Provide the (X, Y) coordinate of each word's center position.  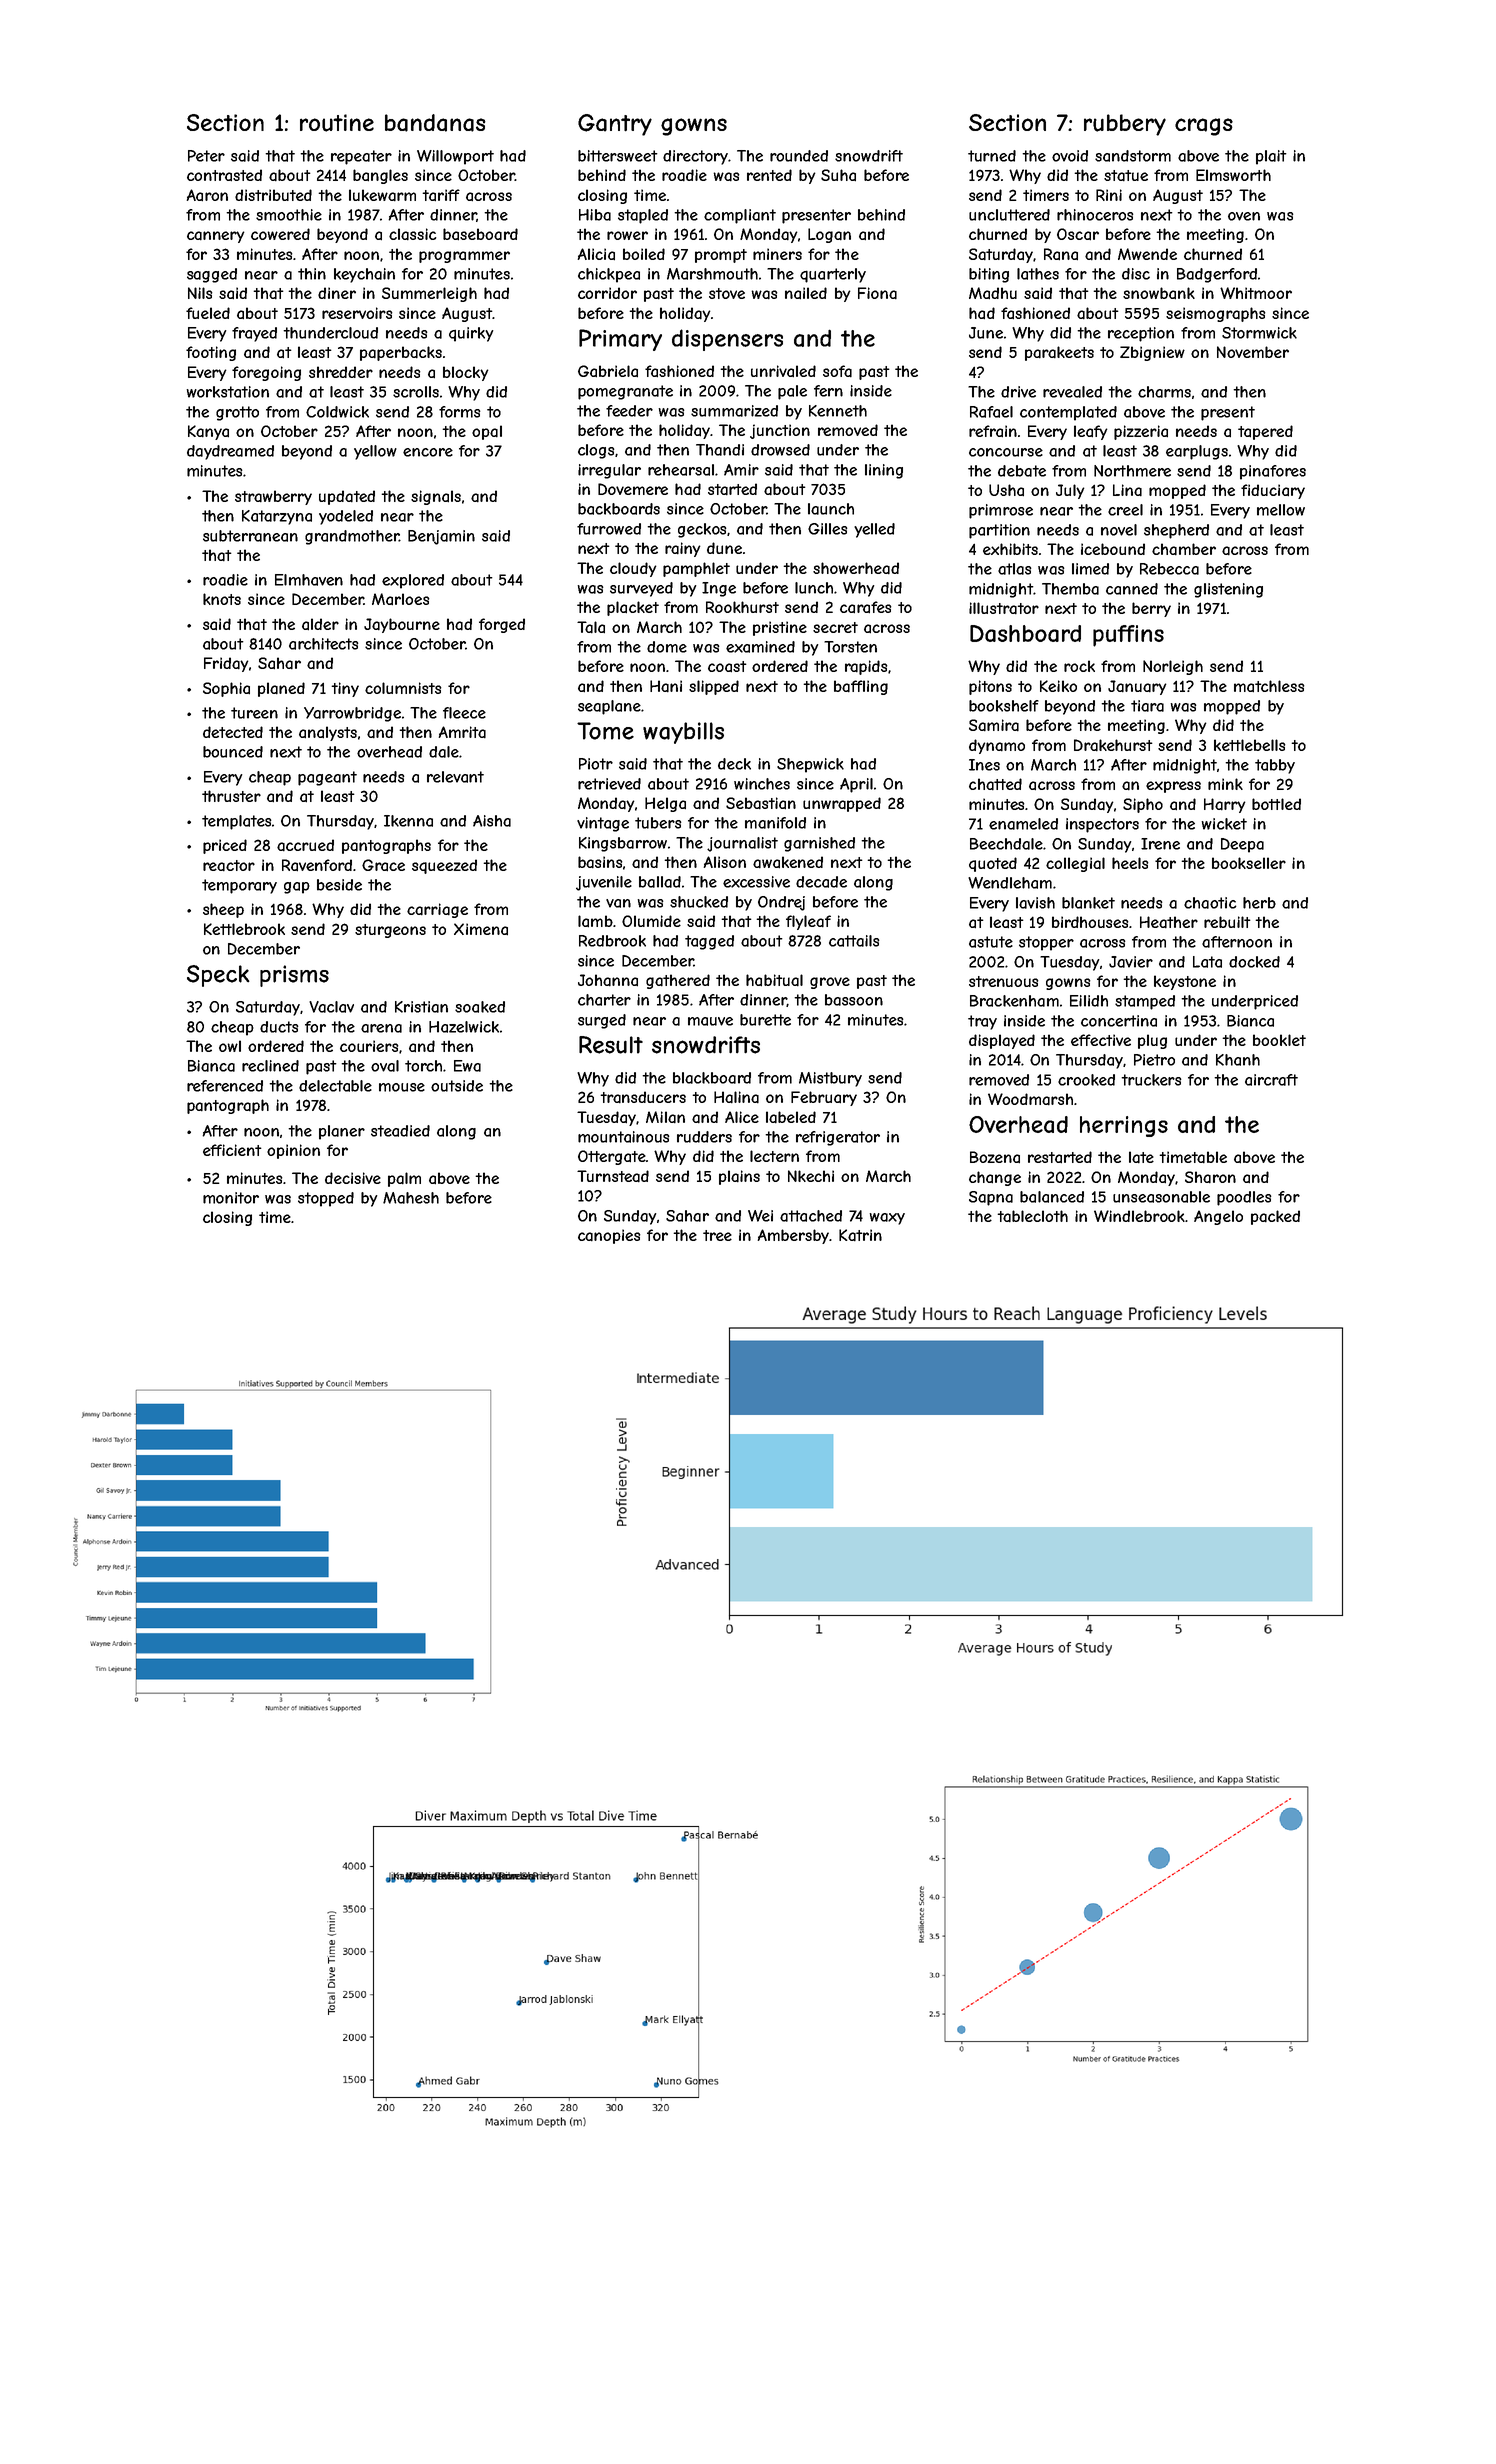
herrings (1124, 1126)
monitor (231, 1198)
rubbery (1125, 125)
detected (233, 732)
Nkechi (811, 1176)
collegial (1075, 864)
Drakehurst (1113, 745)
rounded (799, 156)
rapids (866, 667)
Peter (206, 156)
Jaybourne (402, 625)
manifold (775, 823)
